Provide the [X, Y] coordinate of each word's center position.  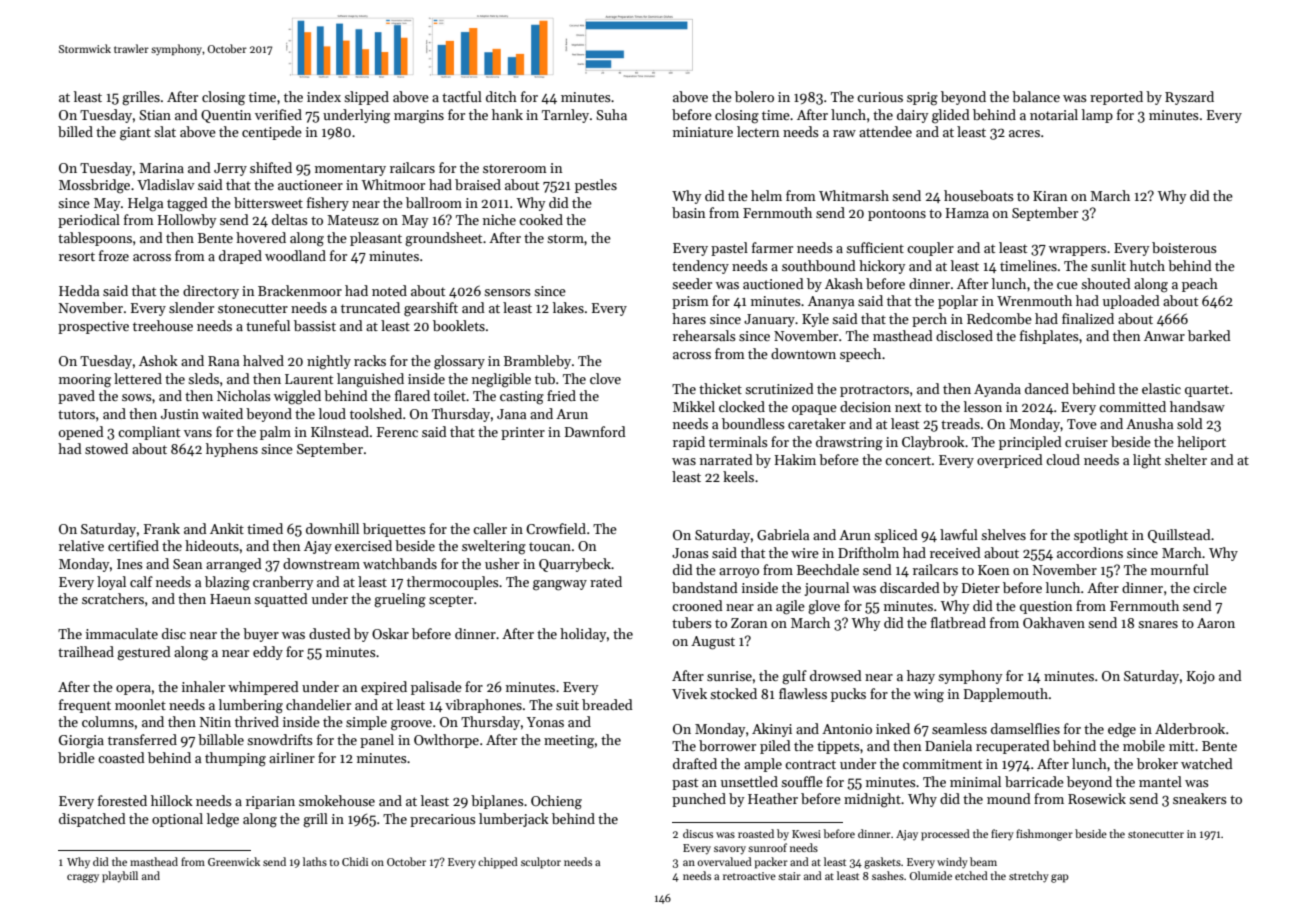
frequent [85, 706]
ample [763, 765]
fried [561, 395]
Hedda [79, 290]
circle [1210, 587]
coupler [930, 249]
